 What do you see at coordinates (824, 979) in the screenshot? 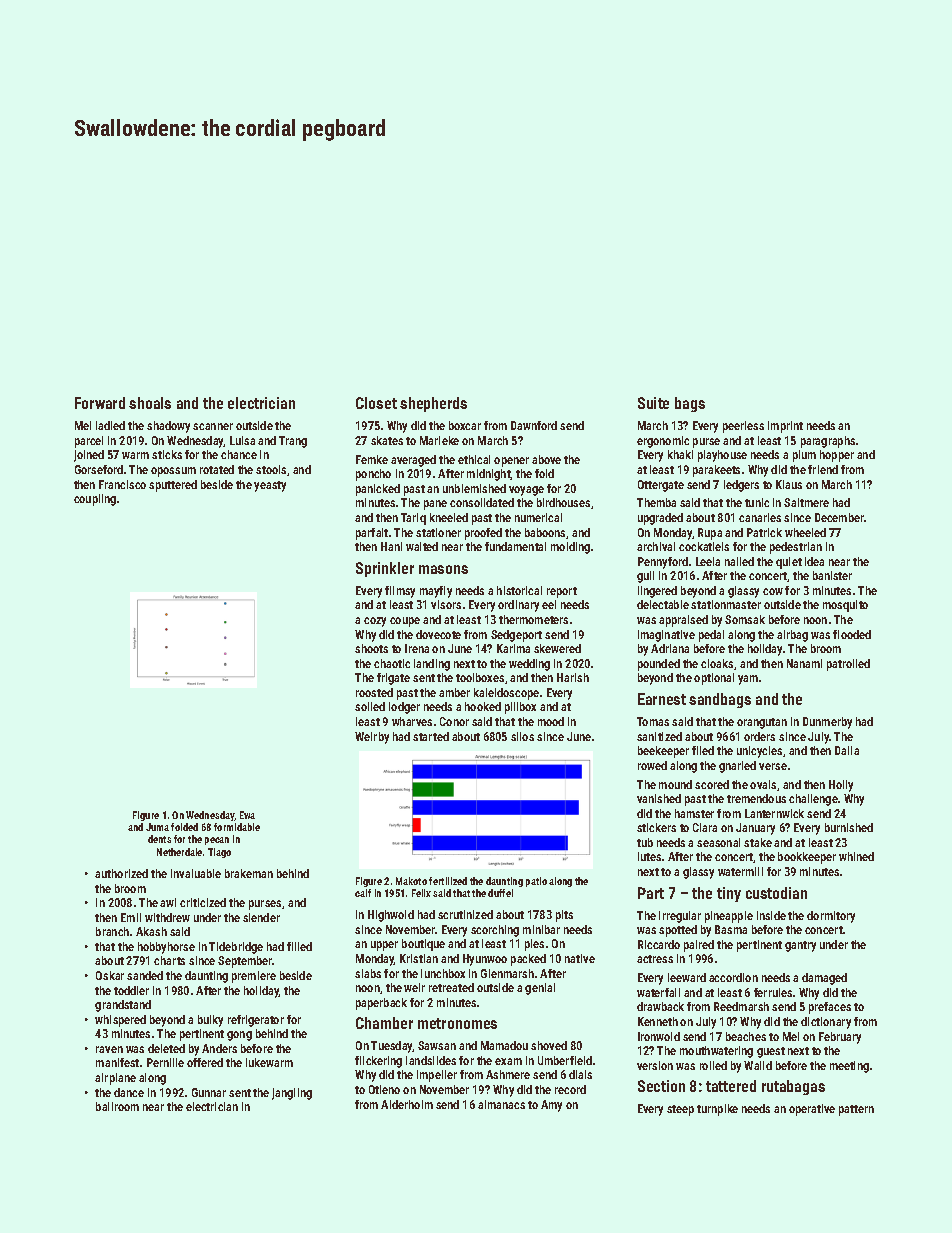
I see `damaged` at bounding box center [824, 979].
